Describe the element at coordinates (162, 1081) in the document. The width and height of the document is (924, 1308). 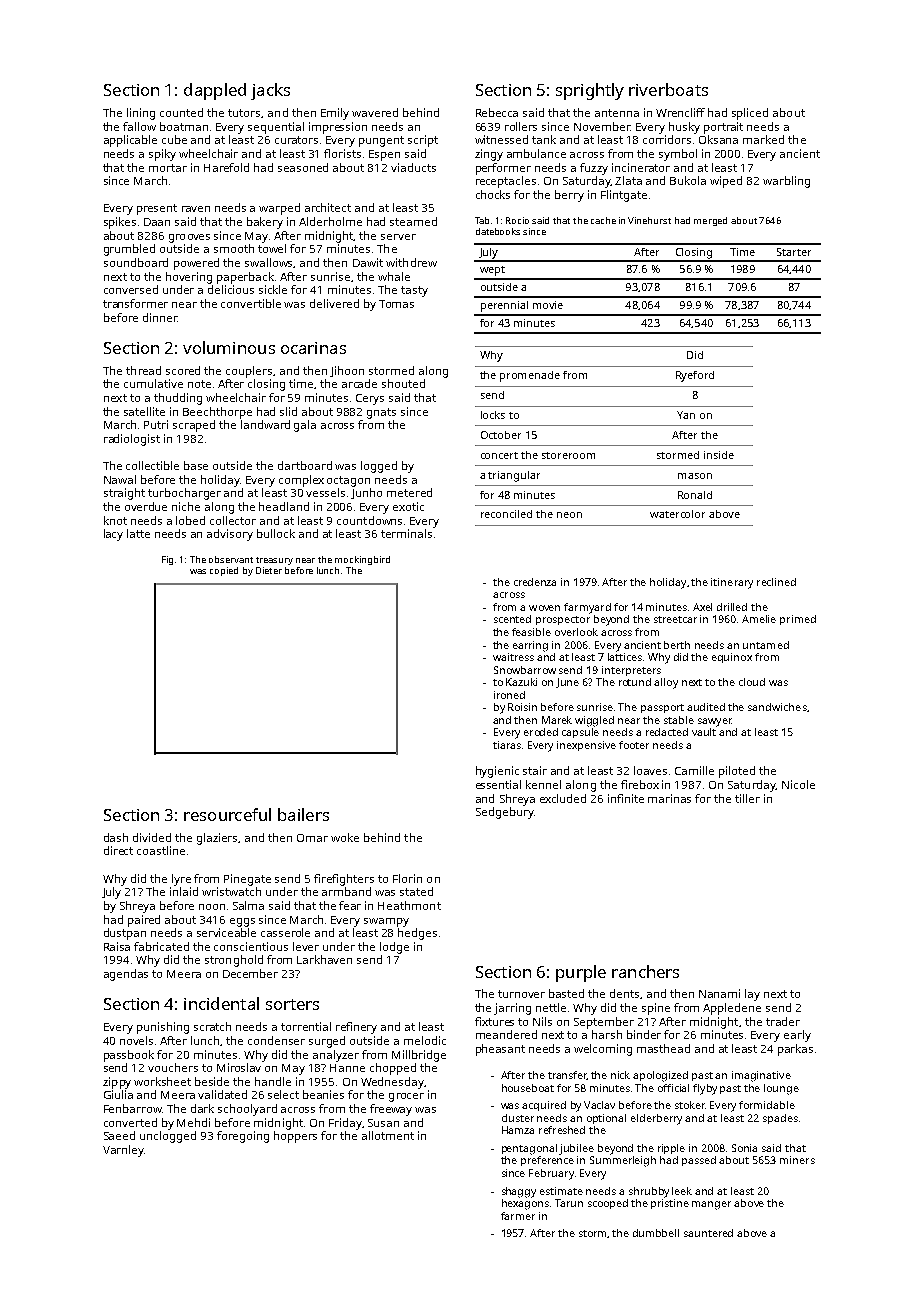
I see `worksheet` at that location.
